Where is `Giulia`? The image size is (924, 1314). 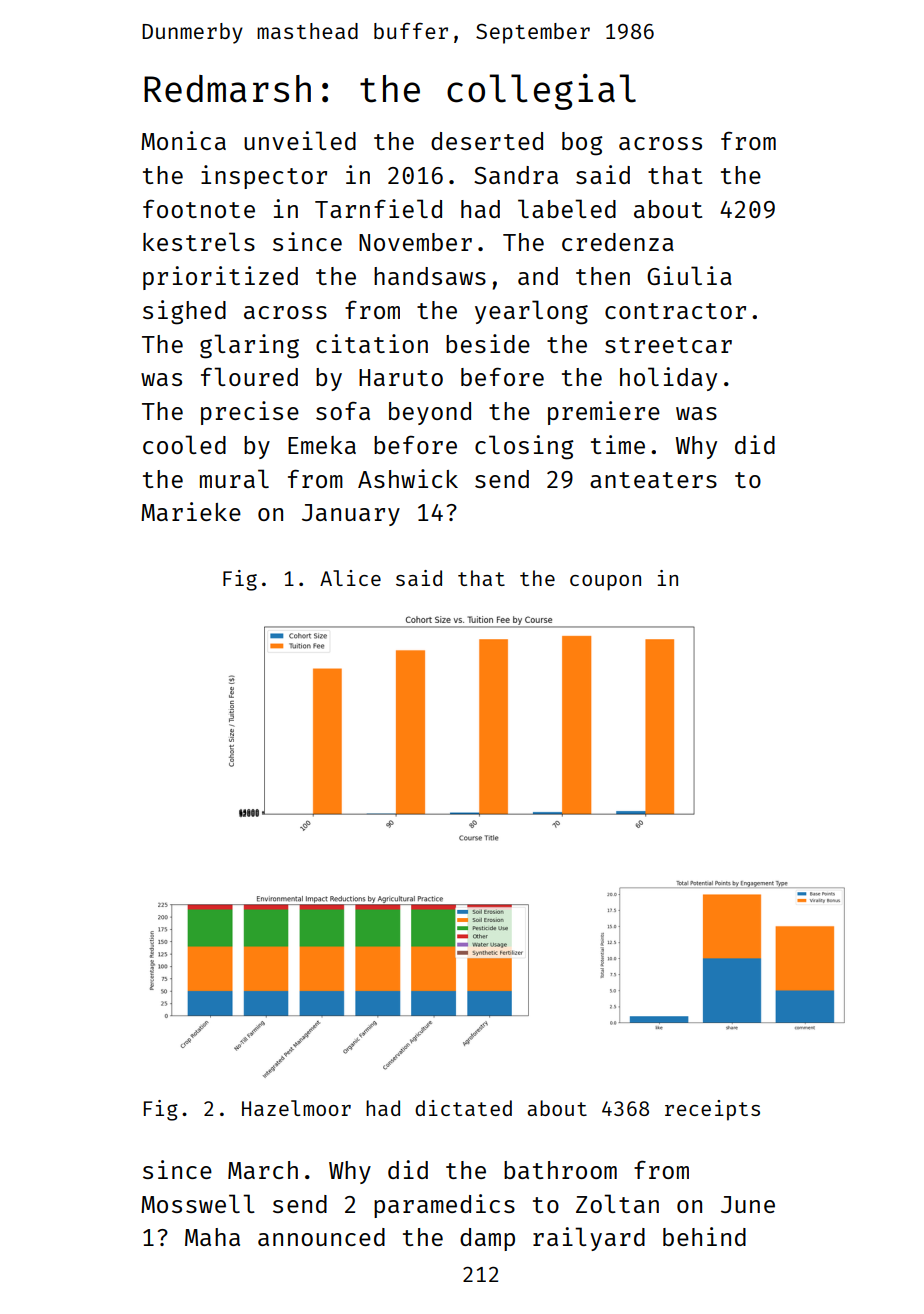
Giulia is located at coordinates (689, 275).
